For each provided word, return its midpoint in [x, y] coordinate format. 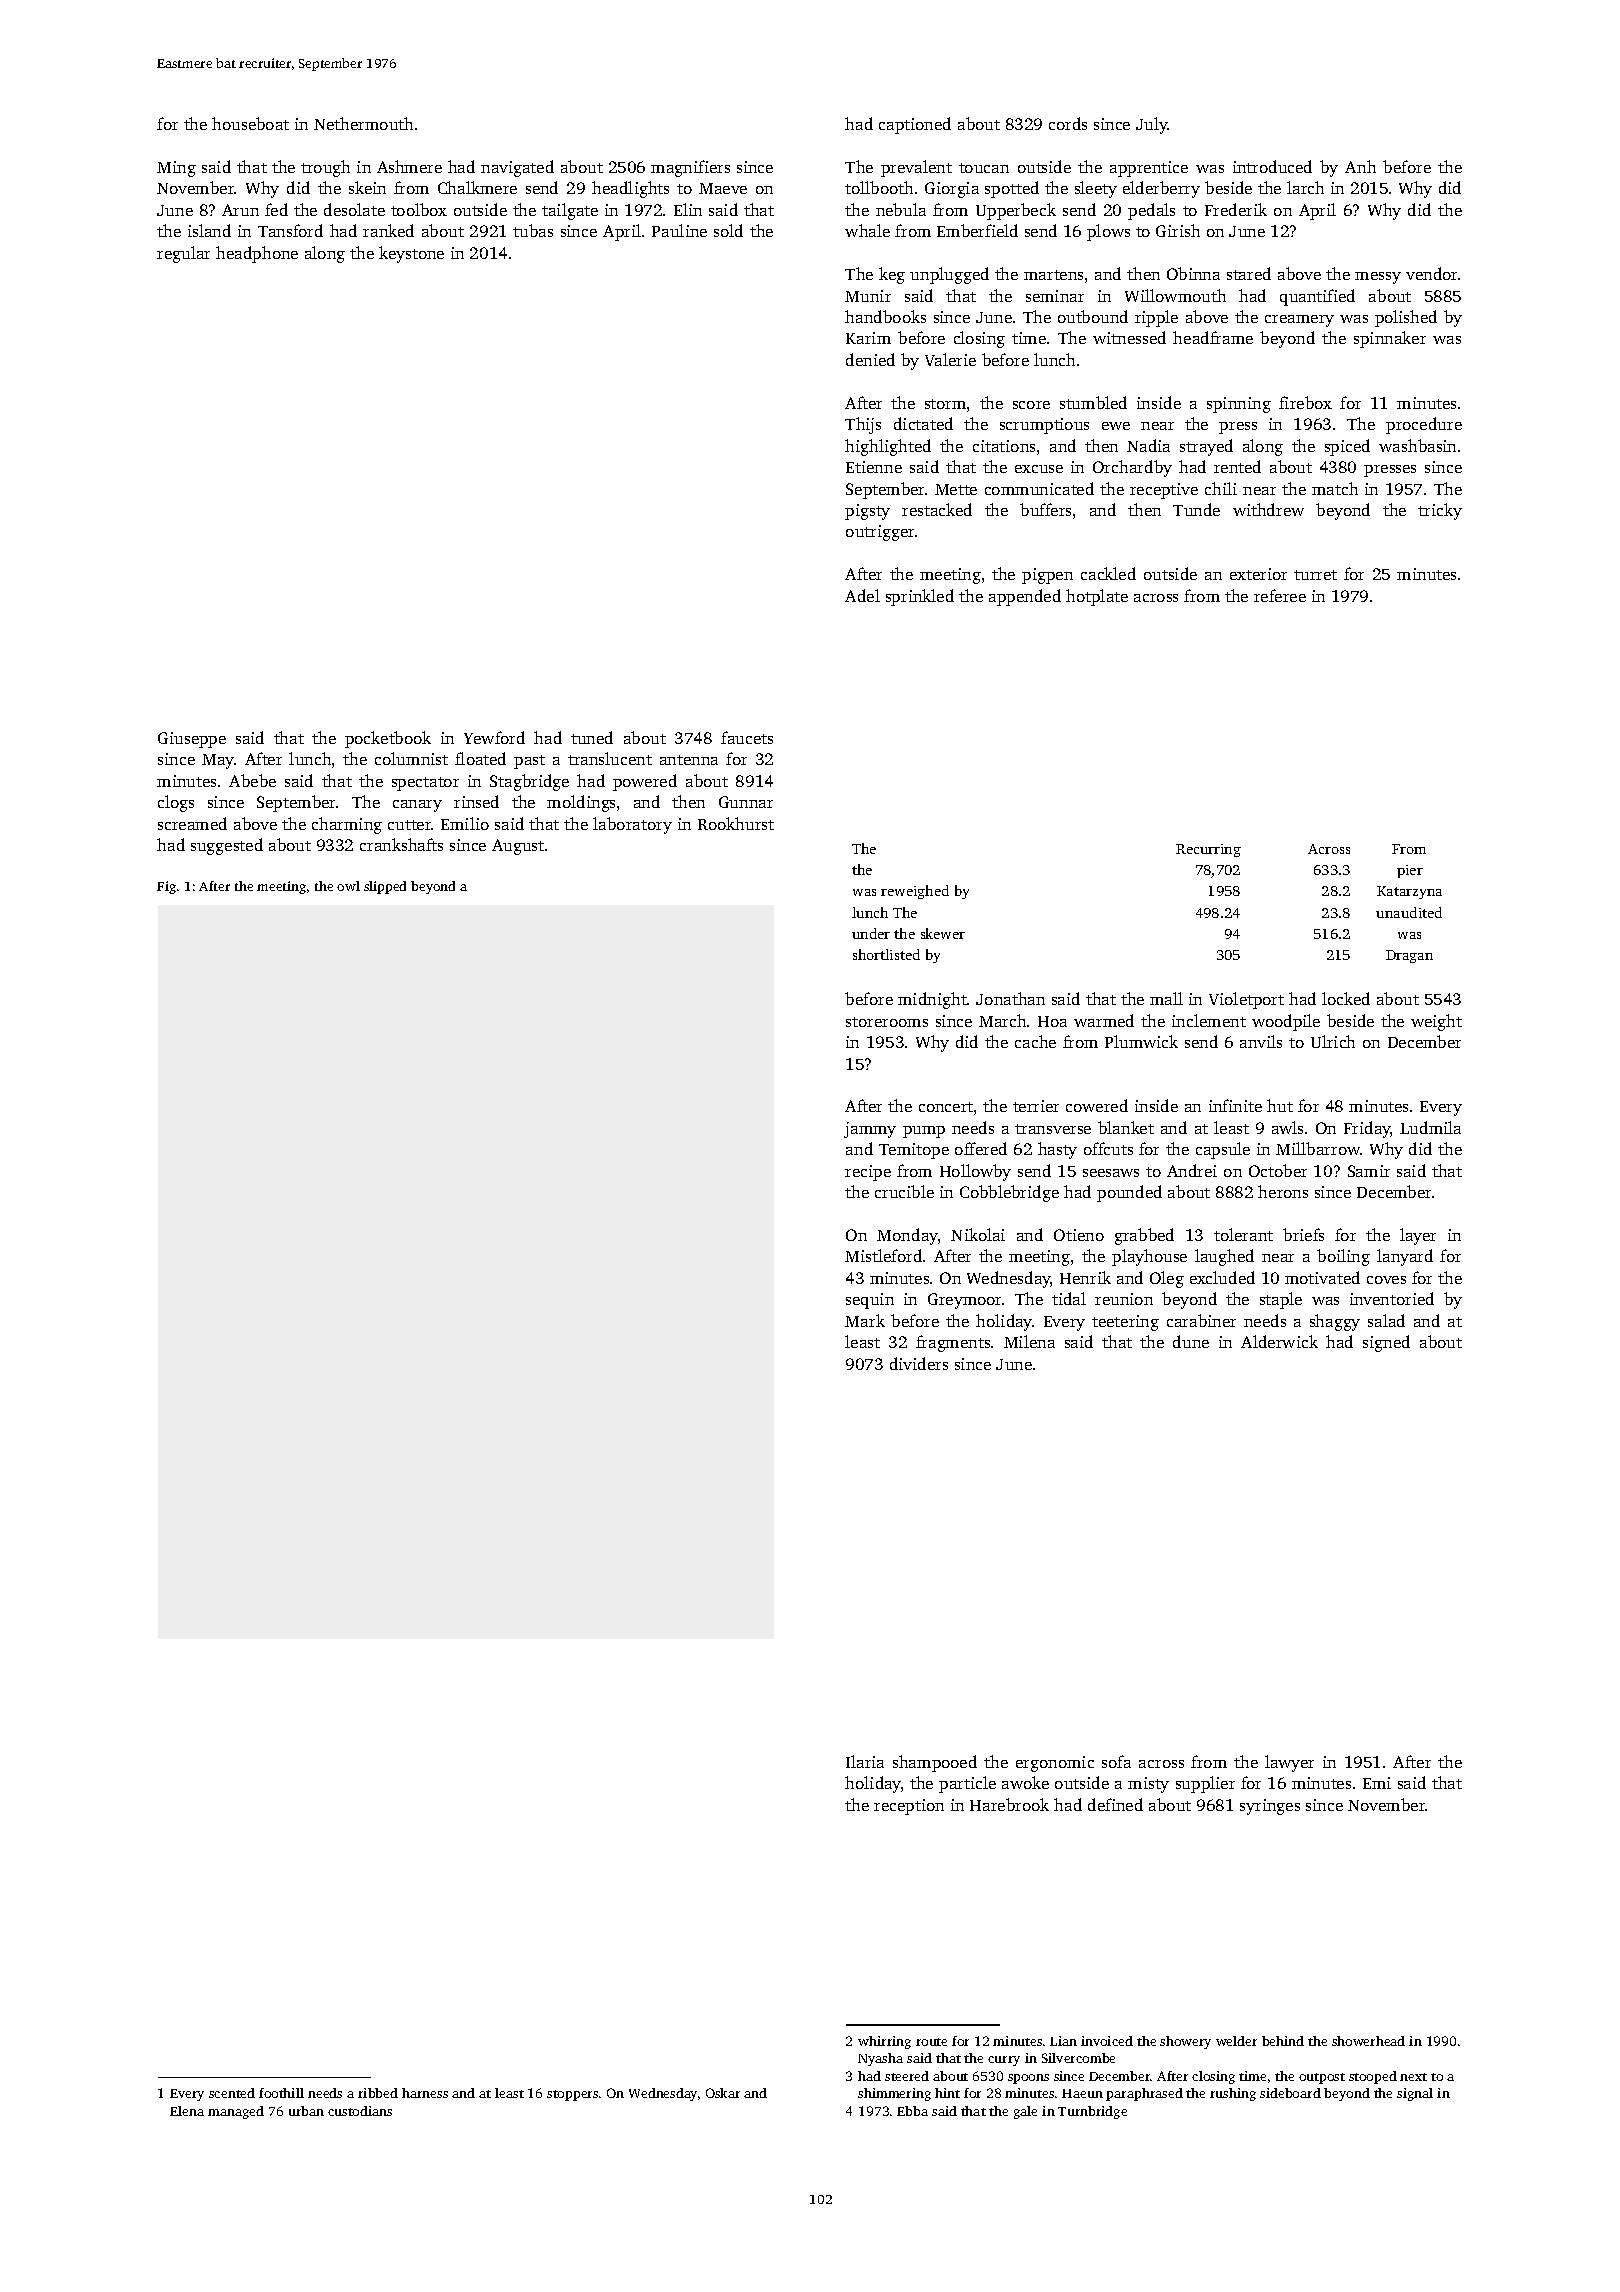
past [529, 762]
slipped [385, 887]
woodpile [1286, 1022]
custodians [360, 2111]
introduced [1272, 166]
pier [1410, 871]
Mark [865, 1320]
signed [1386, 1343]
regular [183, 254]
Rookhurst [736, 823]
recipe [868, 1173]
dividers [919, 1363]
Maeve [723, 188]
